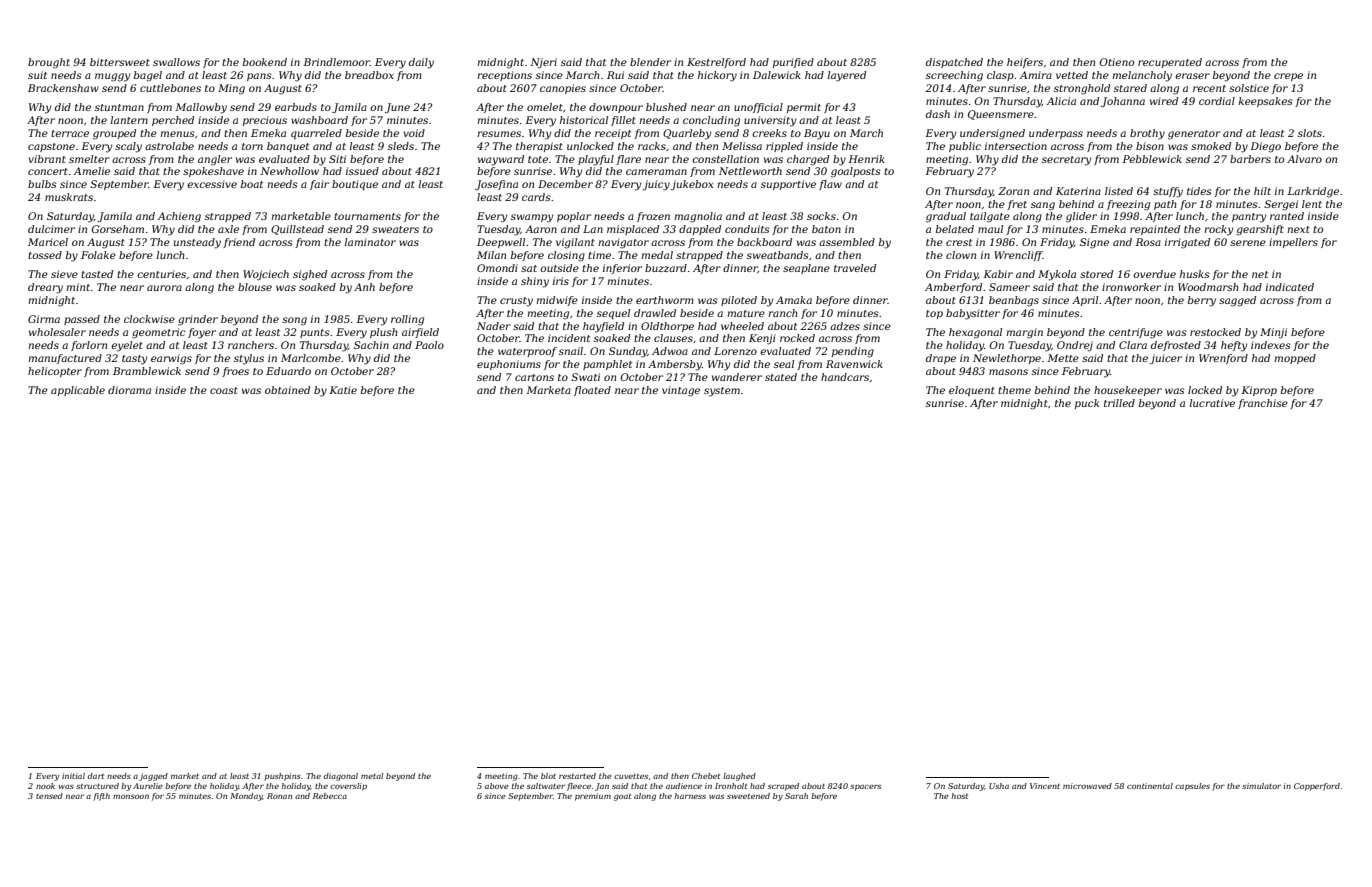 Image resolution: width=1372 pixels, height=887 pixels. I want to click on keepsakes, so click(1266, 102).
